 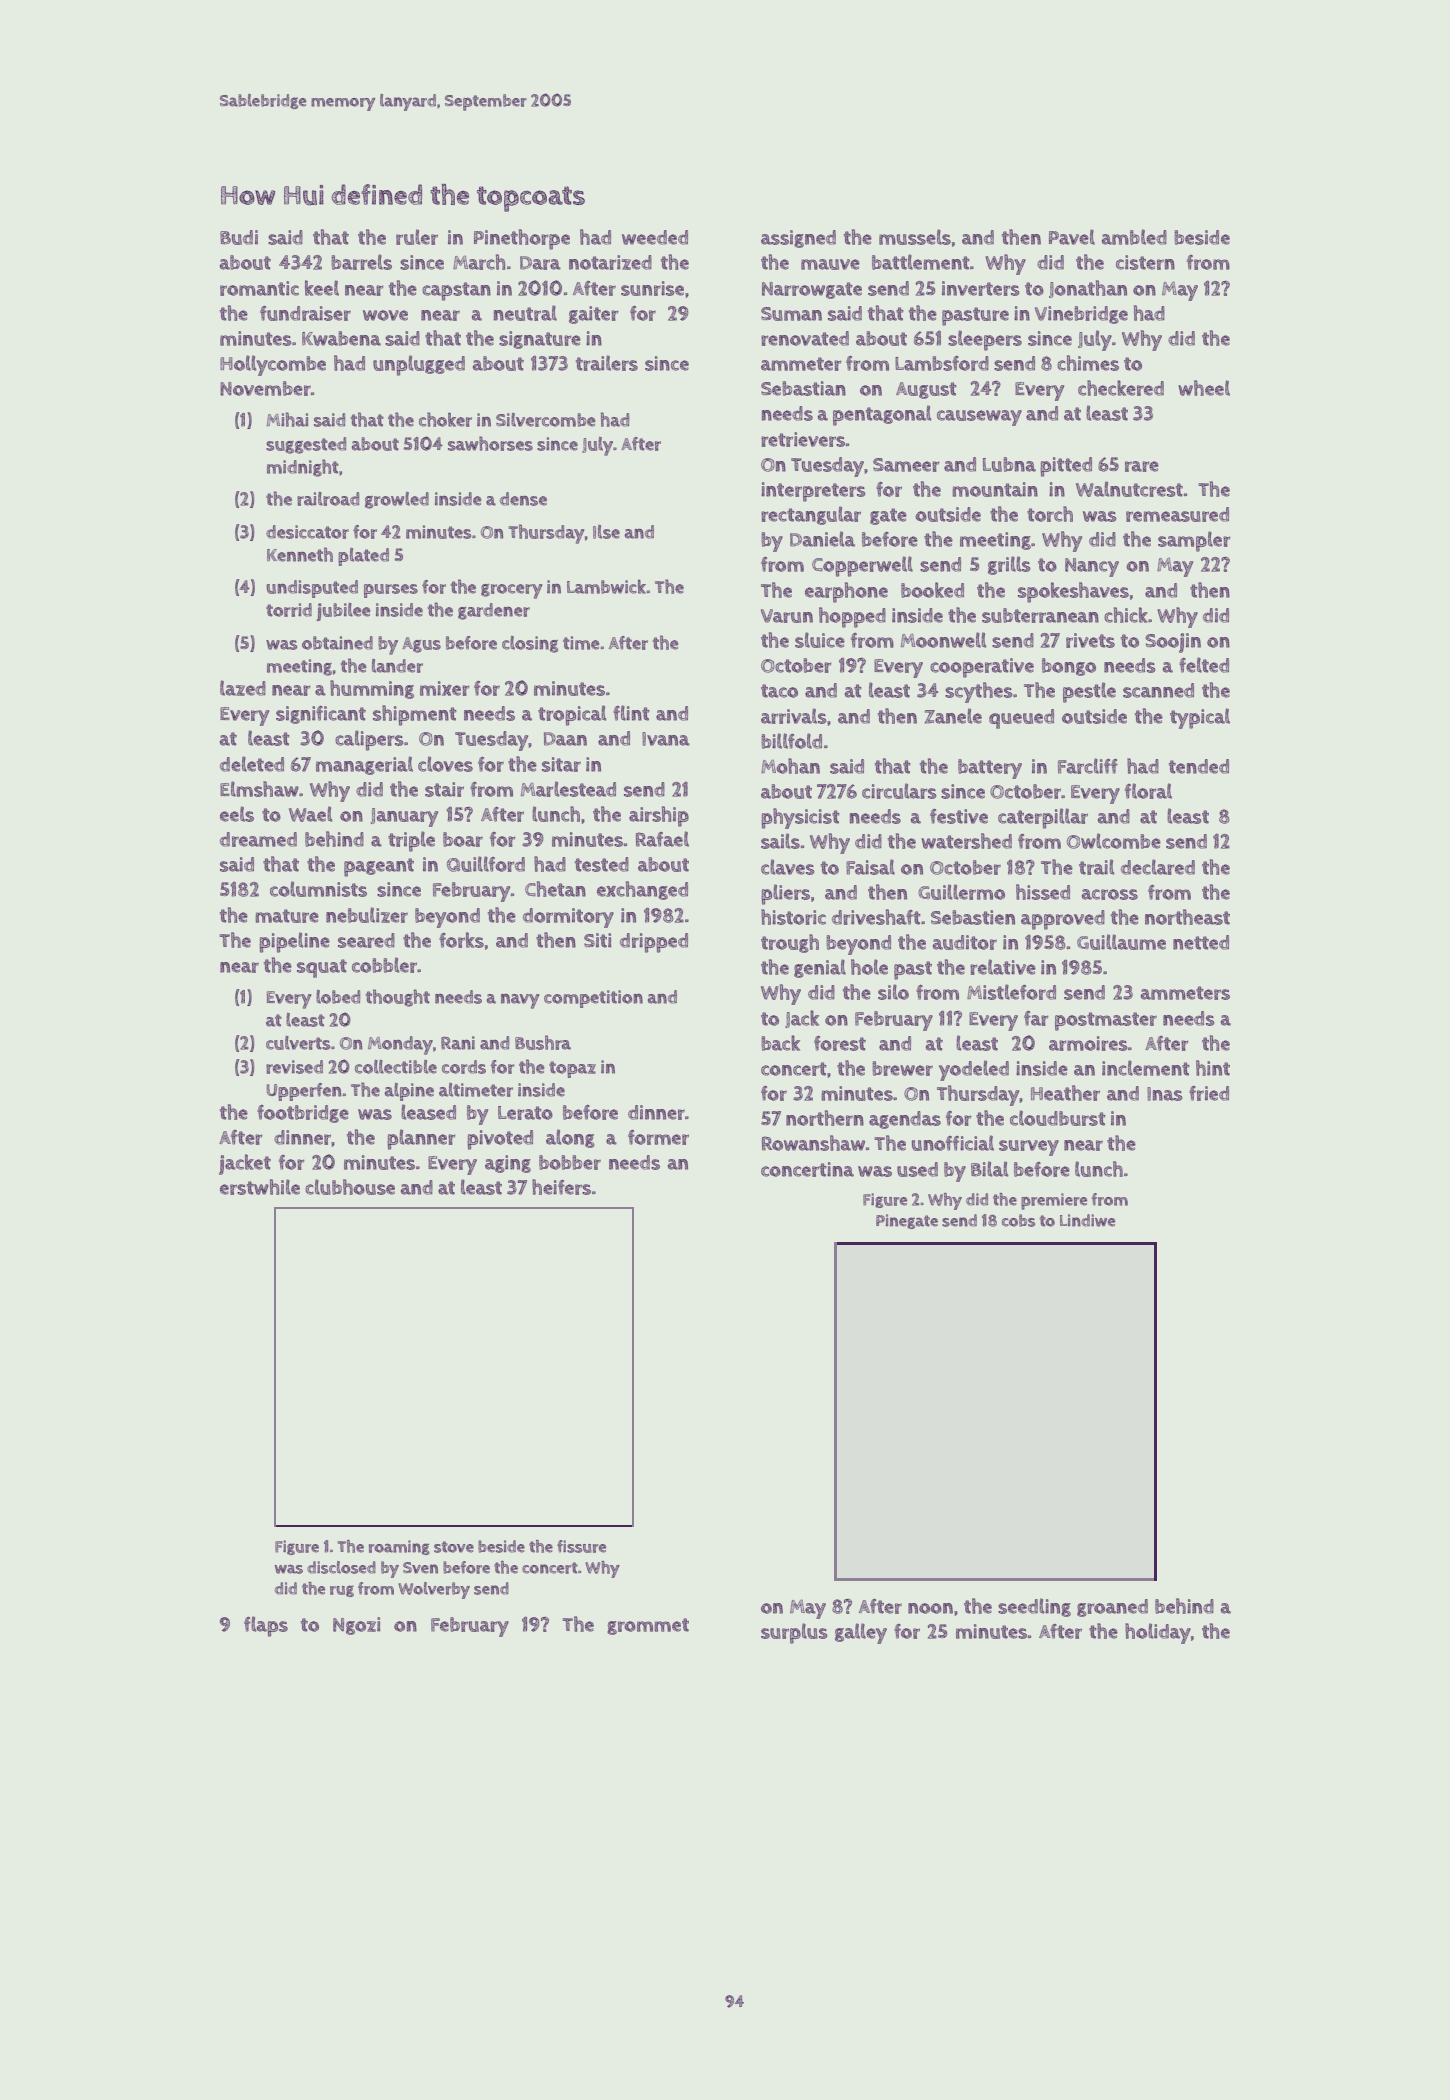 What do you see at coordinates (1121, 388) in the image?
I see `checkered` at bounding box center [1121, 388].
